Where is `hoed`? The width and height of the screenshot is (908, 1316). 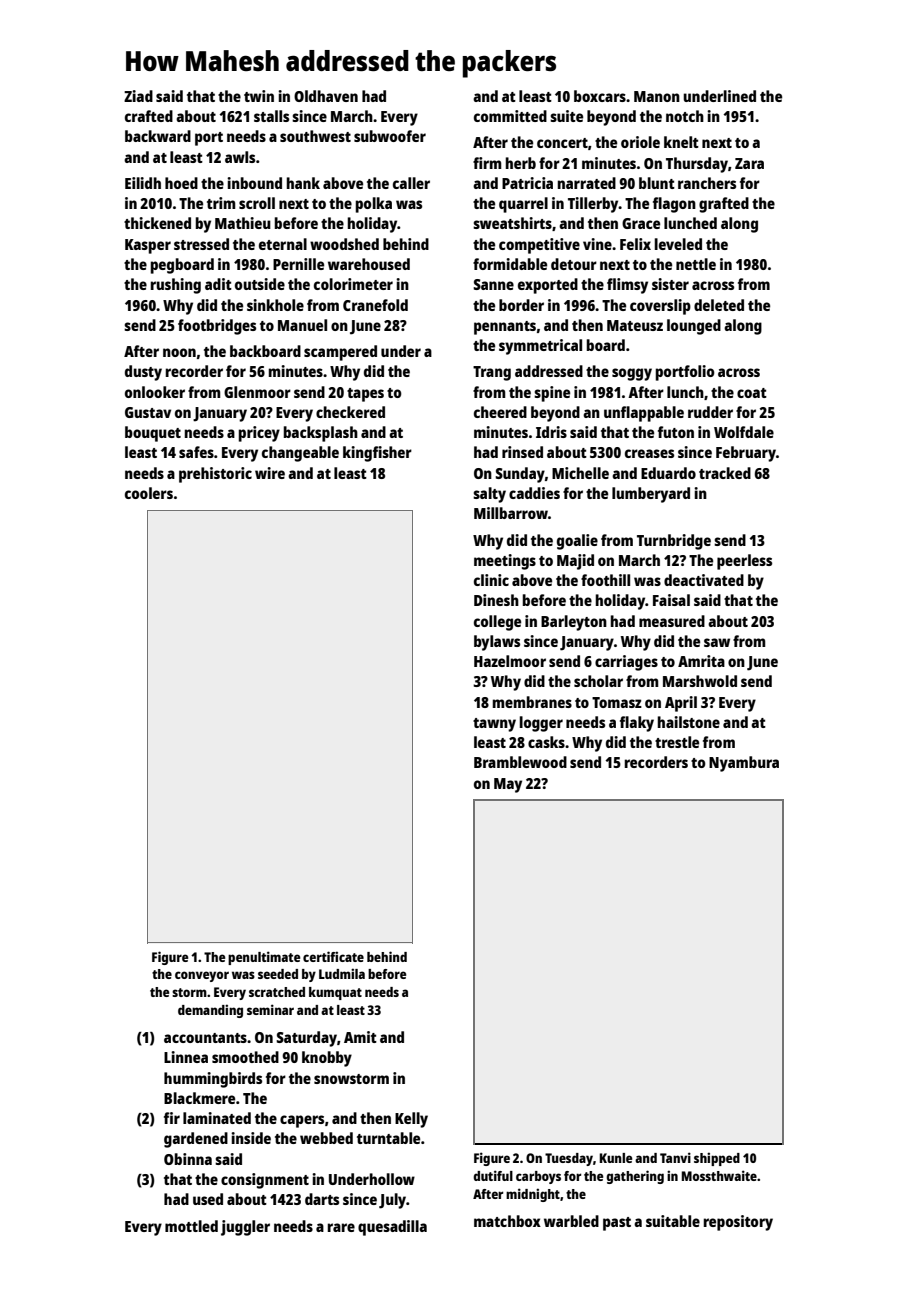 hoed is located at coordinates (181, 183).
